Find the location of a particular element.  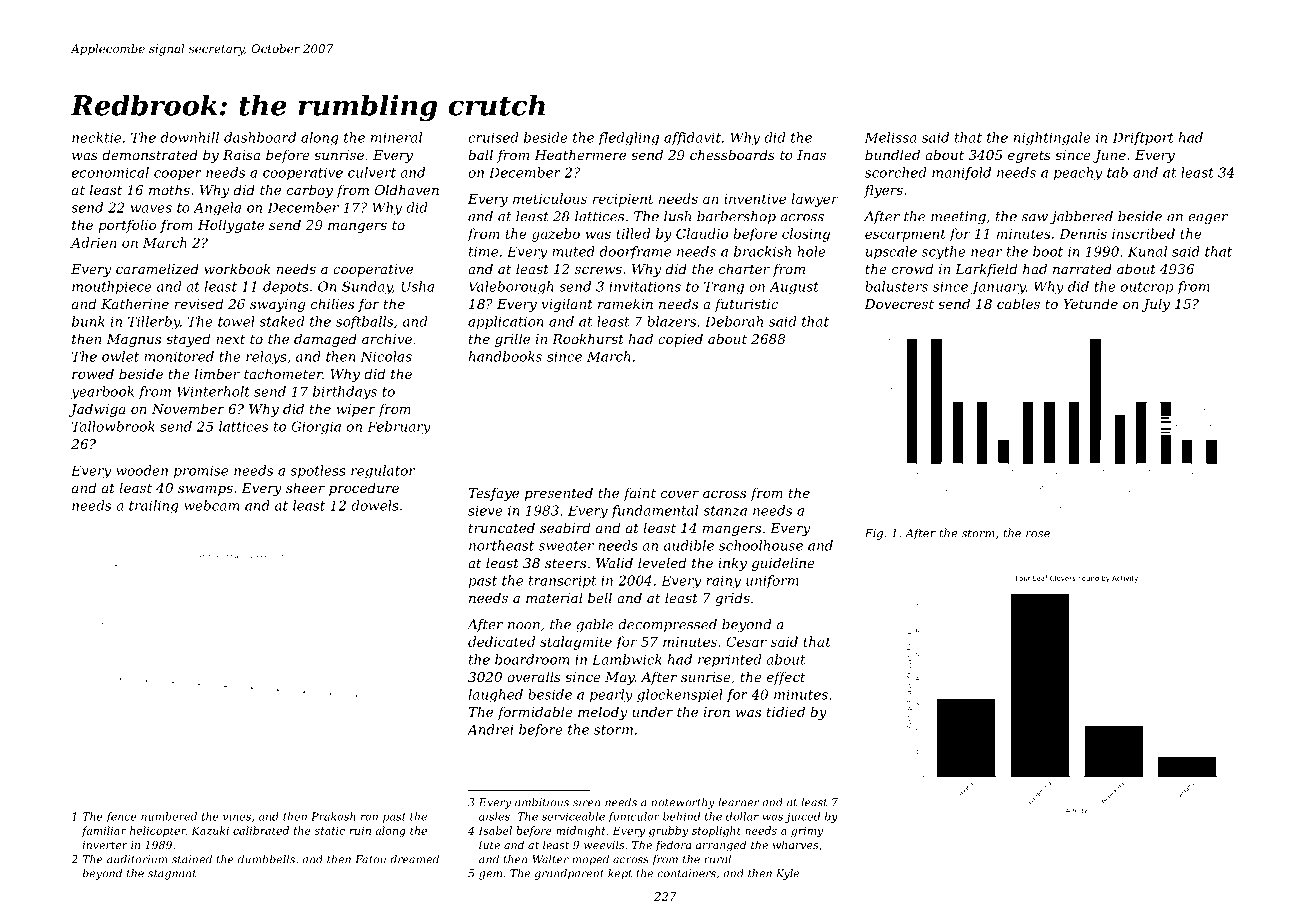

jabbered is located at coordinates (1081, 217).
